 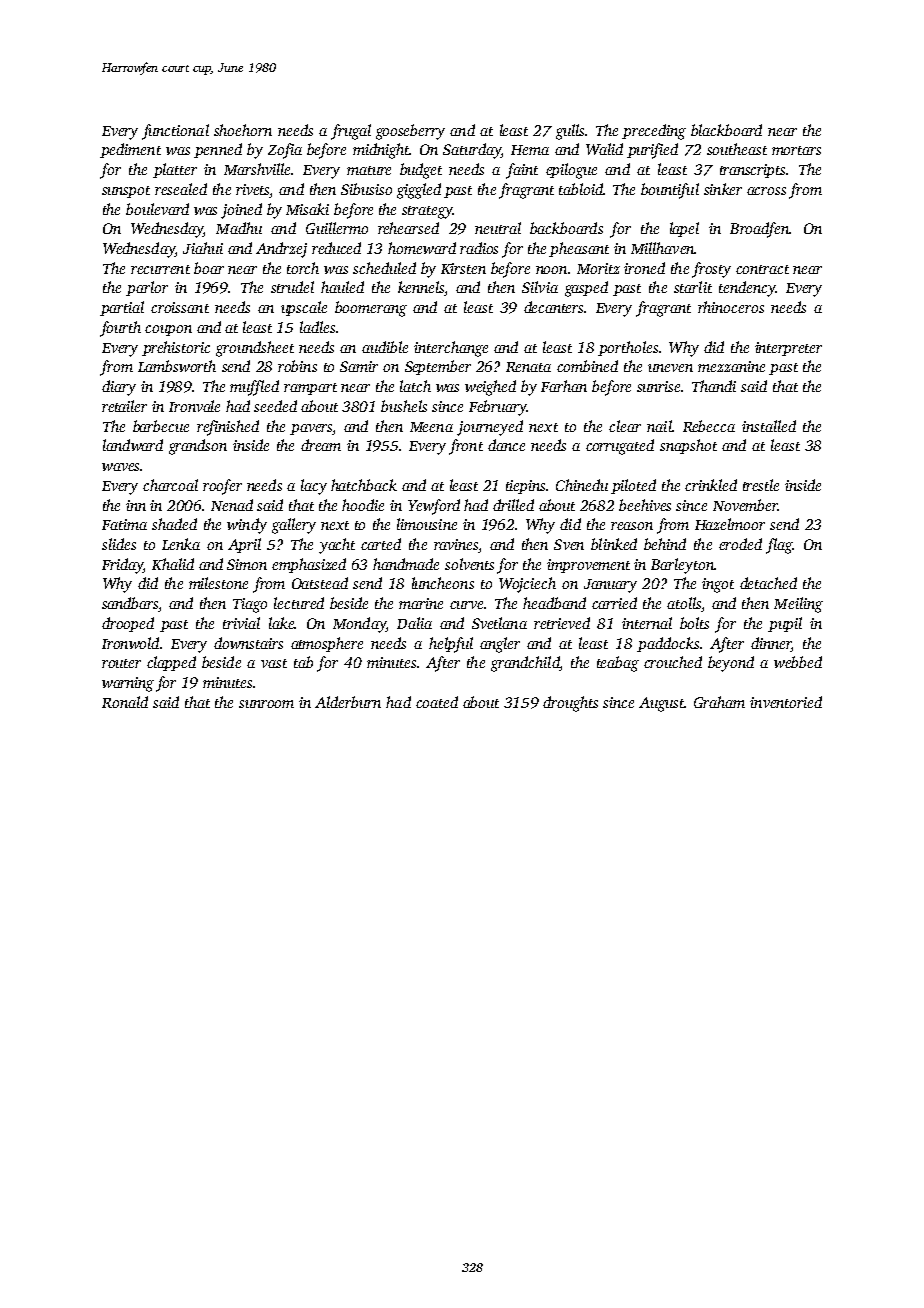 I want to click on landward, so click(x=133, y=445).
